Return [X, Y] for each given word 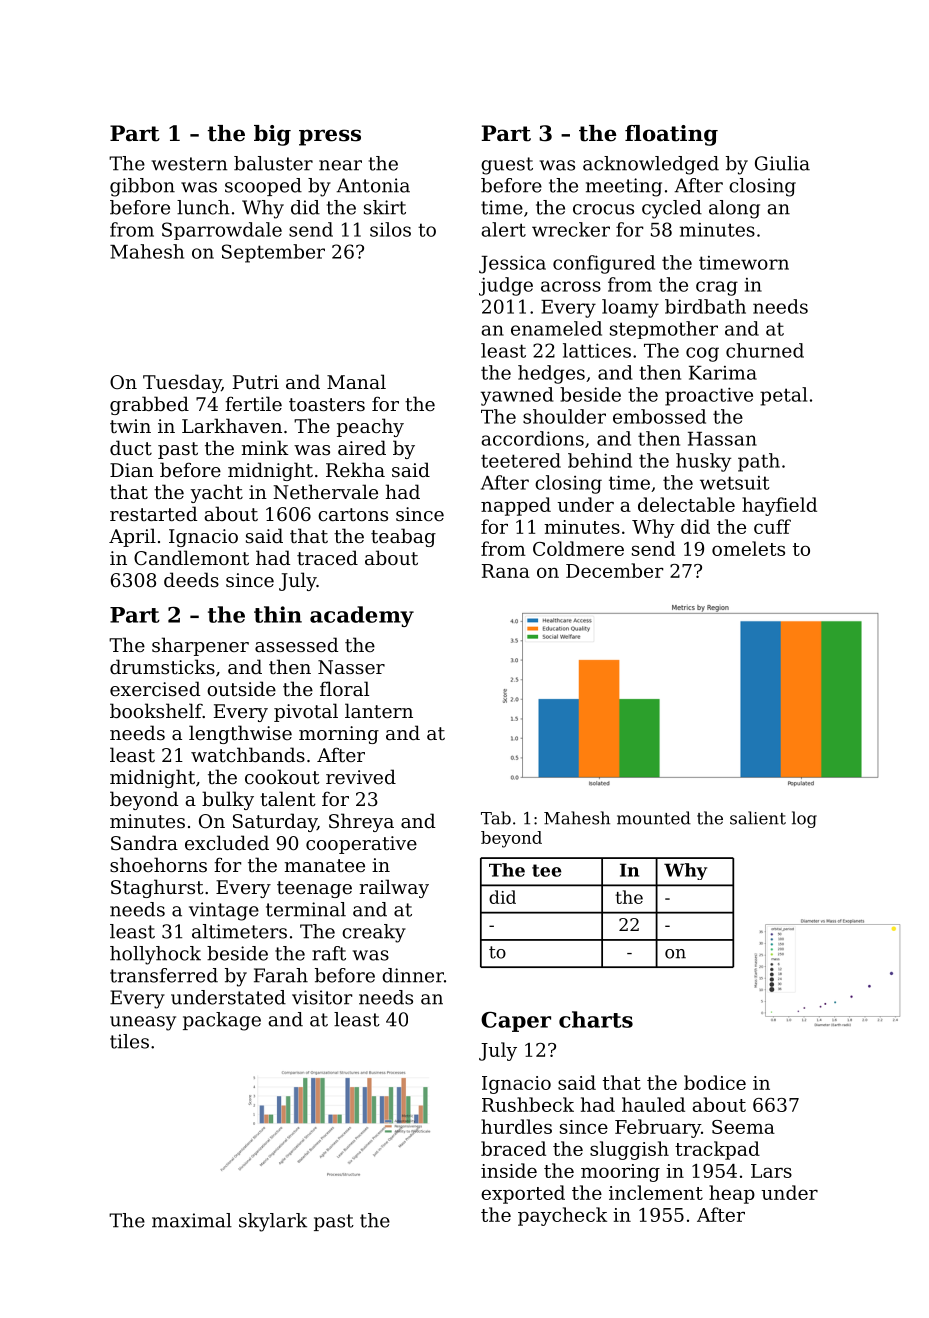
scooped [263, 187]
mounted [654, 818]
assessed [296, 644]
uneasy [143, 1023]
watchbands [248, 754]
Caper [516, 1022]
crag [717, 288]
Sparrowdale [222, 231]
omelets [748, 548]
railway [394, 888]
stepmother [664, 330]
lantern [379, 710]
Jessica [512, 264]
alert [503, 229]
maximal [192, 1220]
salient [758, 818]
